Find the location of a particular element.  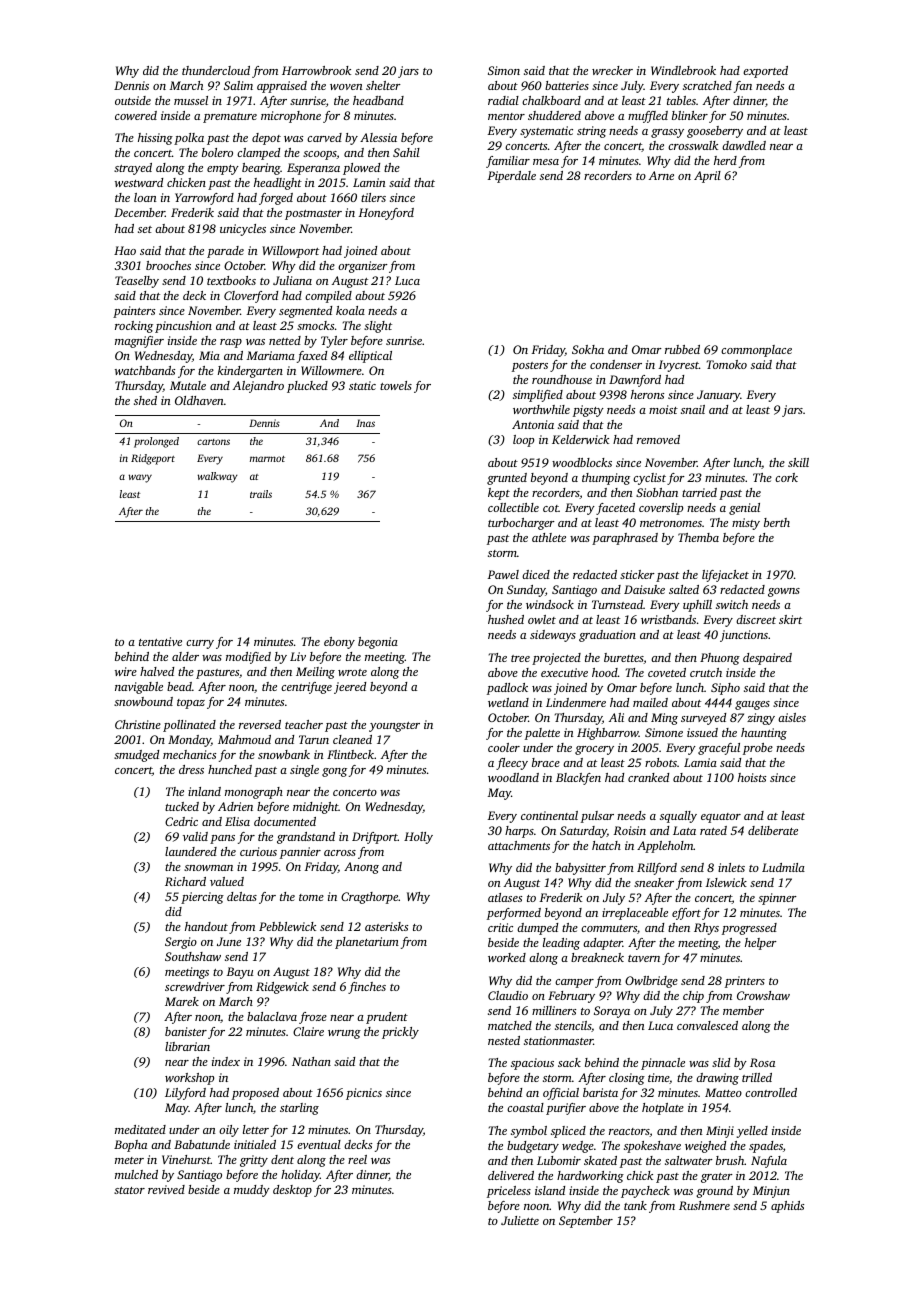

metronomes is located at coordinates (671, 523).
